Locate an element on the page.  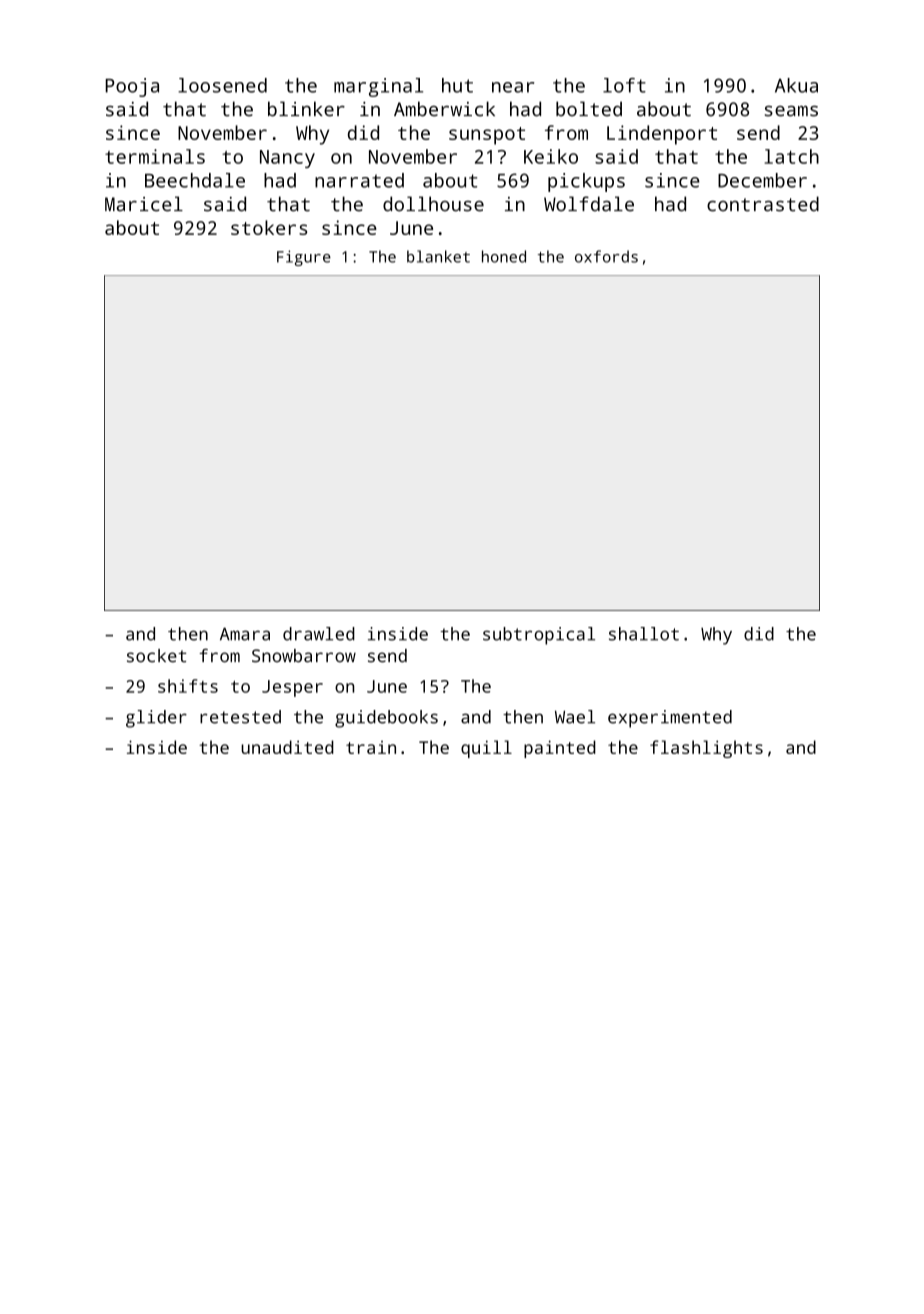
Lindenport is located at coordinates (662, 135).
